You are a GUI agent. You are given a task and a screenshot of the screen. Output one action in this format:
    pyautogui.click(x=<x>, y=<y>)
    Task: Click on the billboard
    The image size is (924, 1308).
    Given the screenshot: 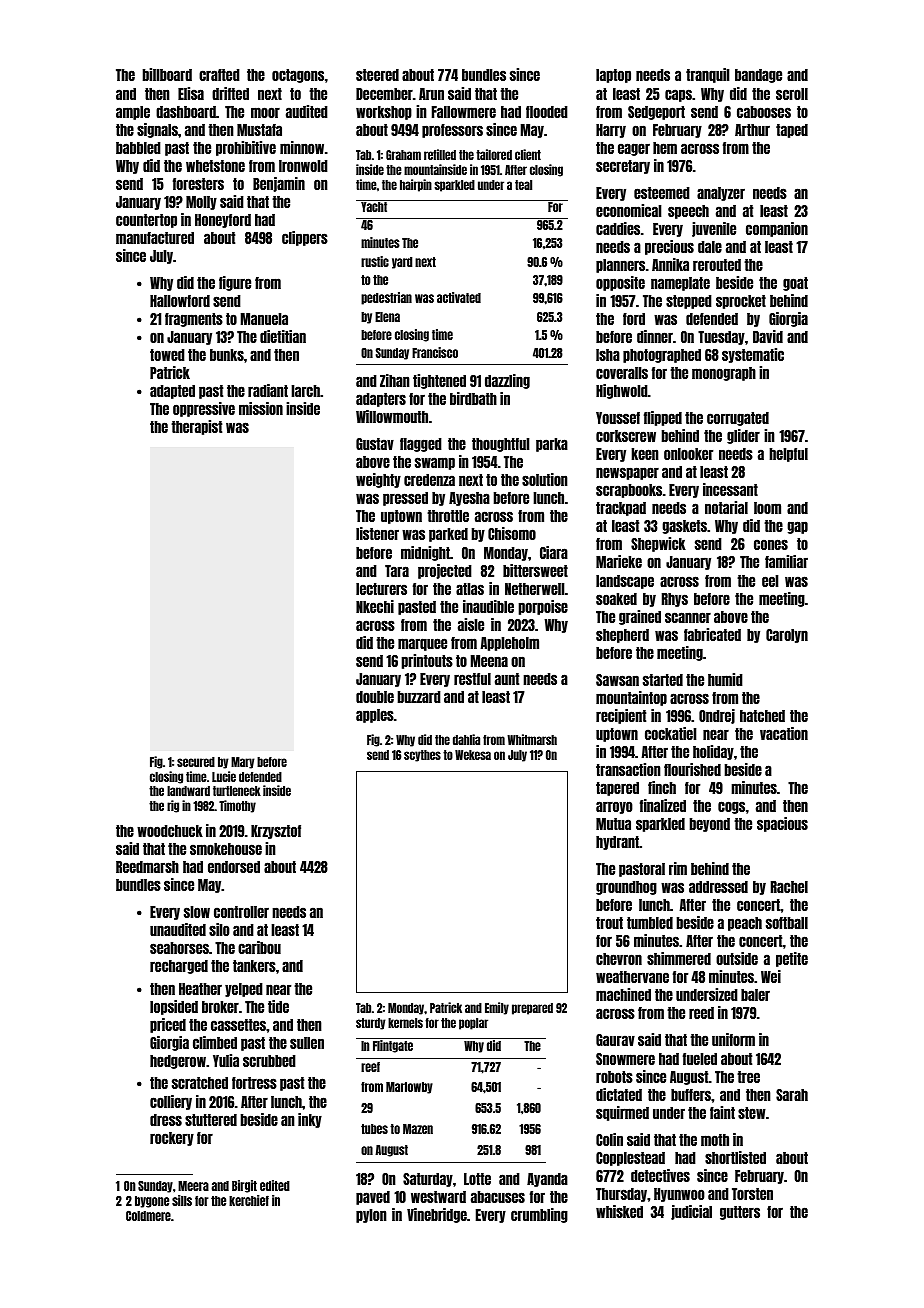 What is the action you would take?
    pyautogui.click(x=167, y=74)
